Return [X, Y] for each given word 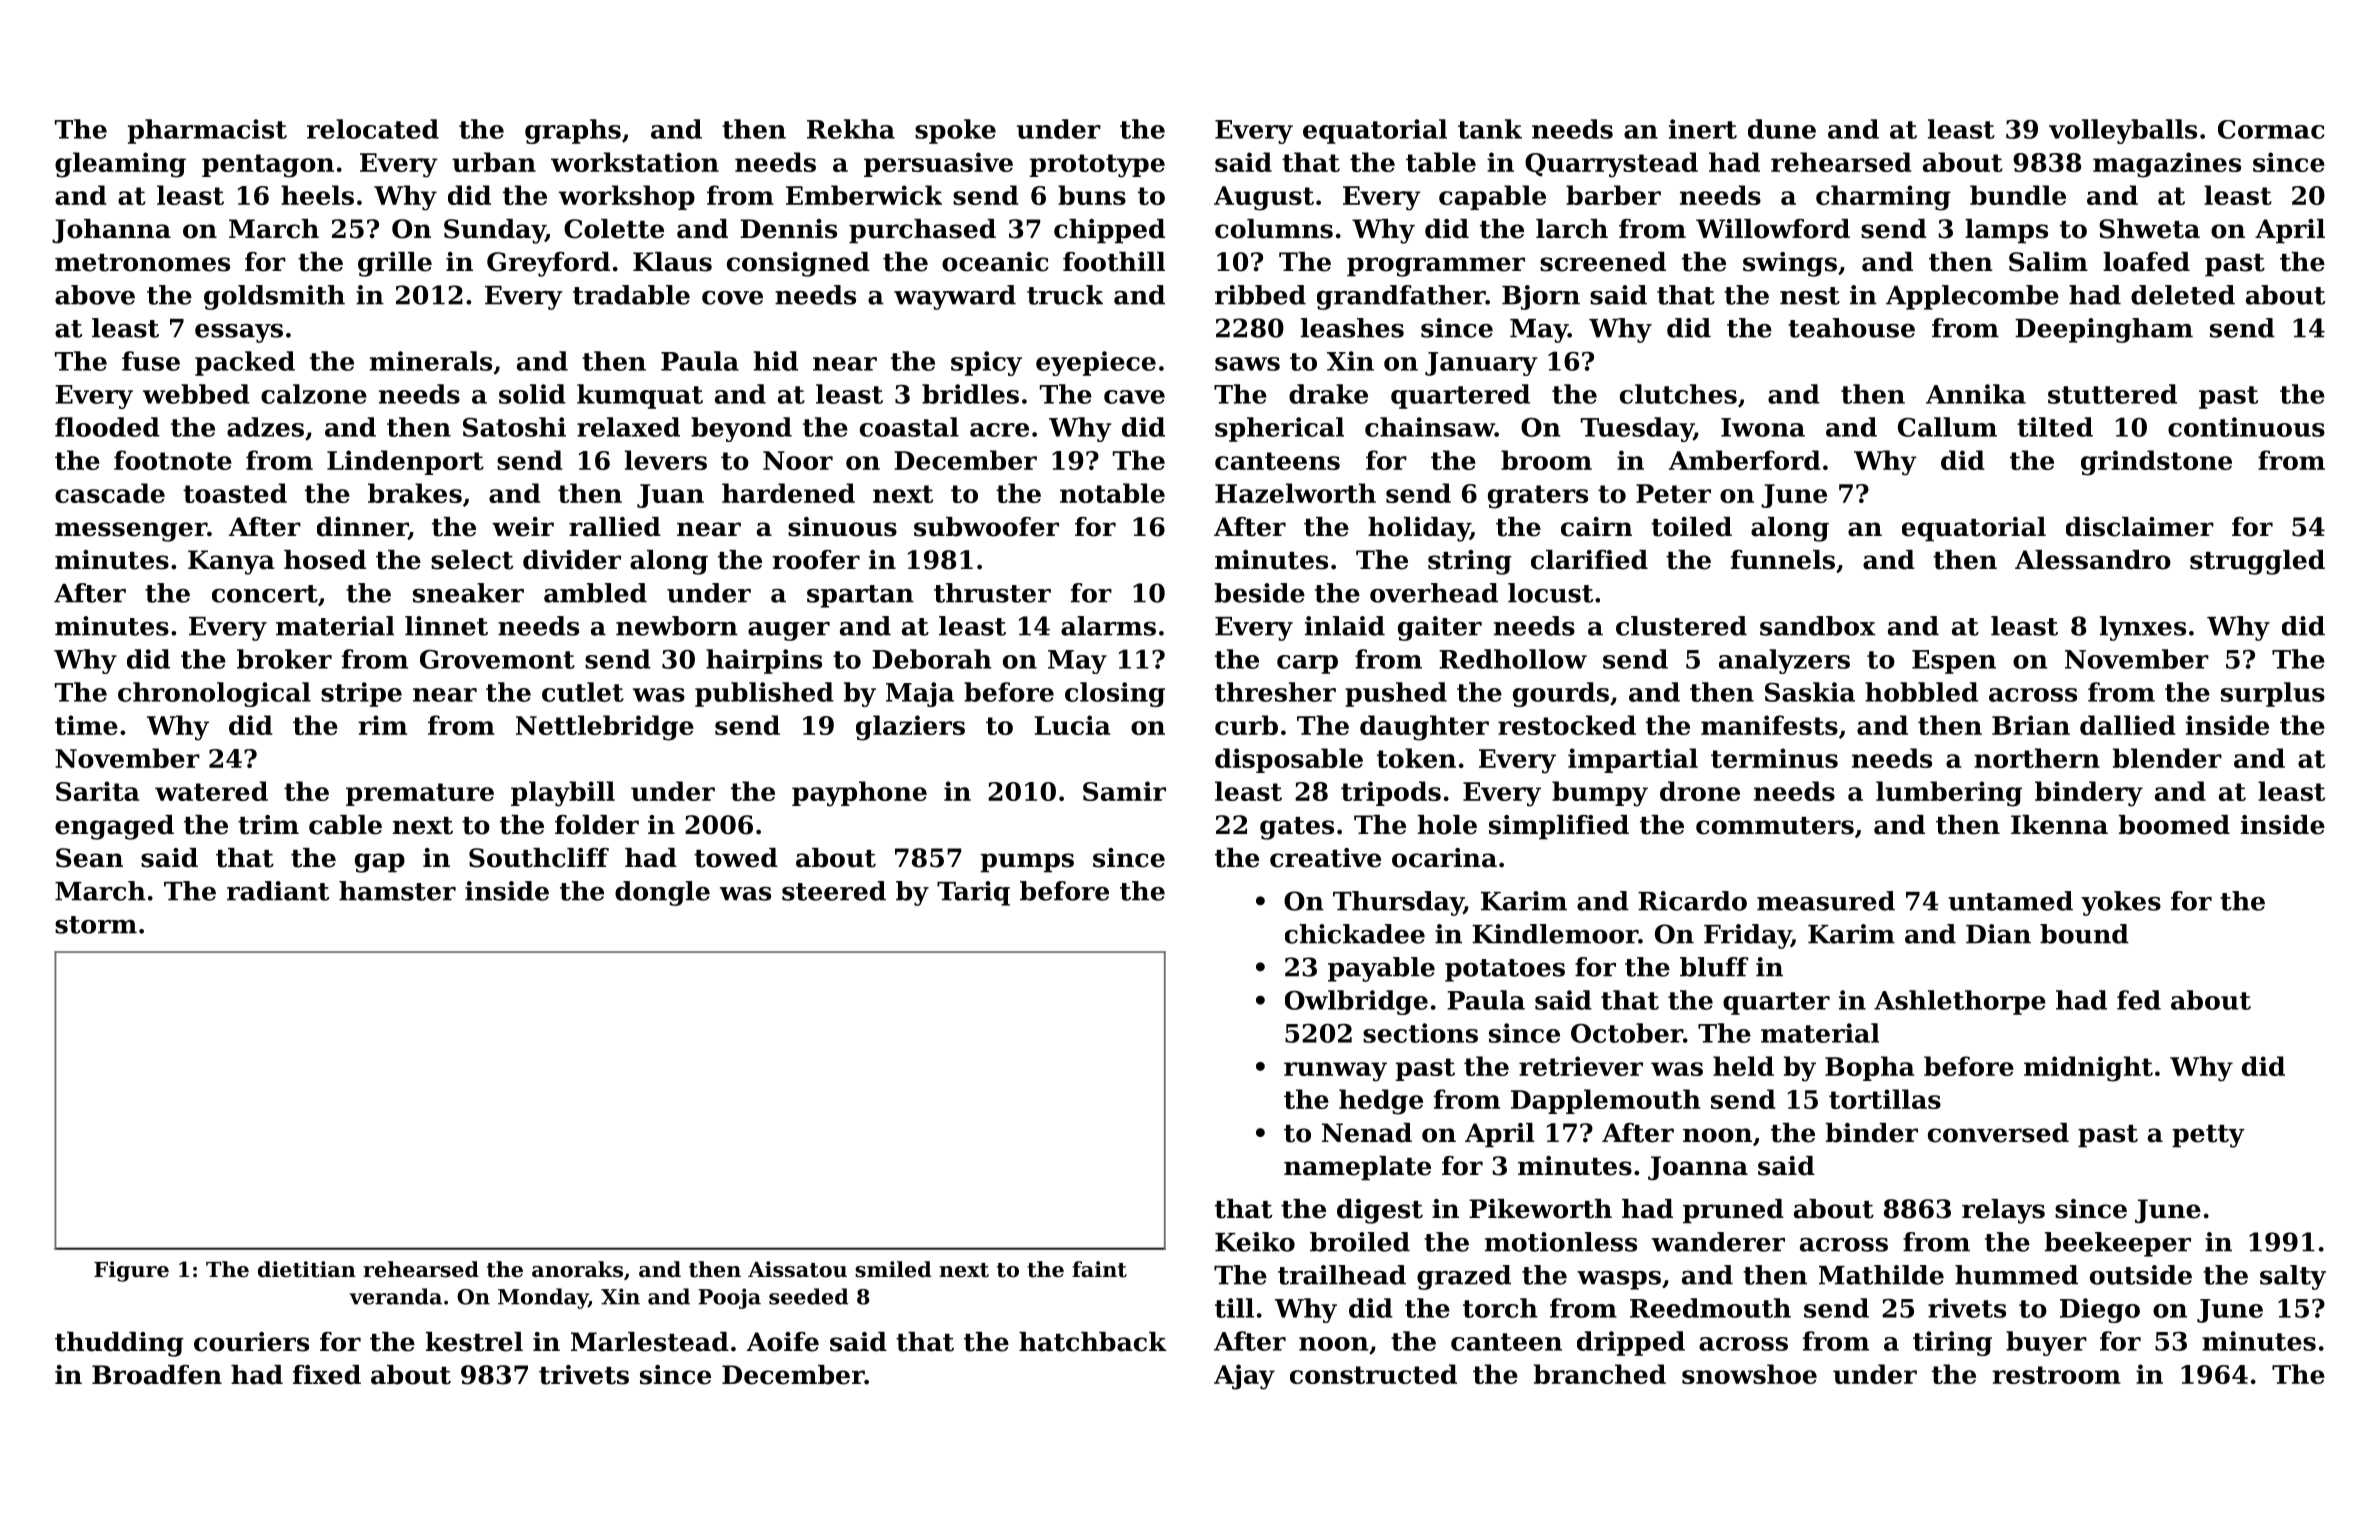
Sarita [97, 791]
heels [317, 195]
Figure [131, 1271]
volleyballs [2123, 131]
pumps [1027, 863]
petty [2208, 1136]
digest [1380, 1211]
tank [1490, 129]
